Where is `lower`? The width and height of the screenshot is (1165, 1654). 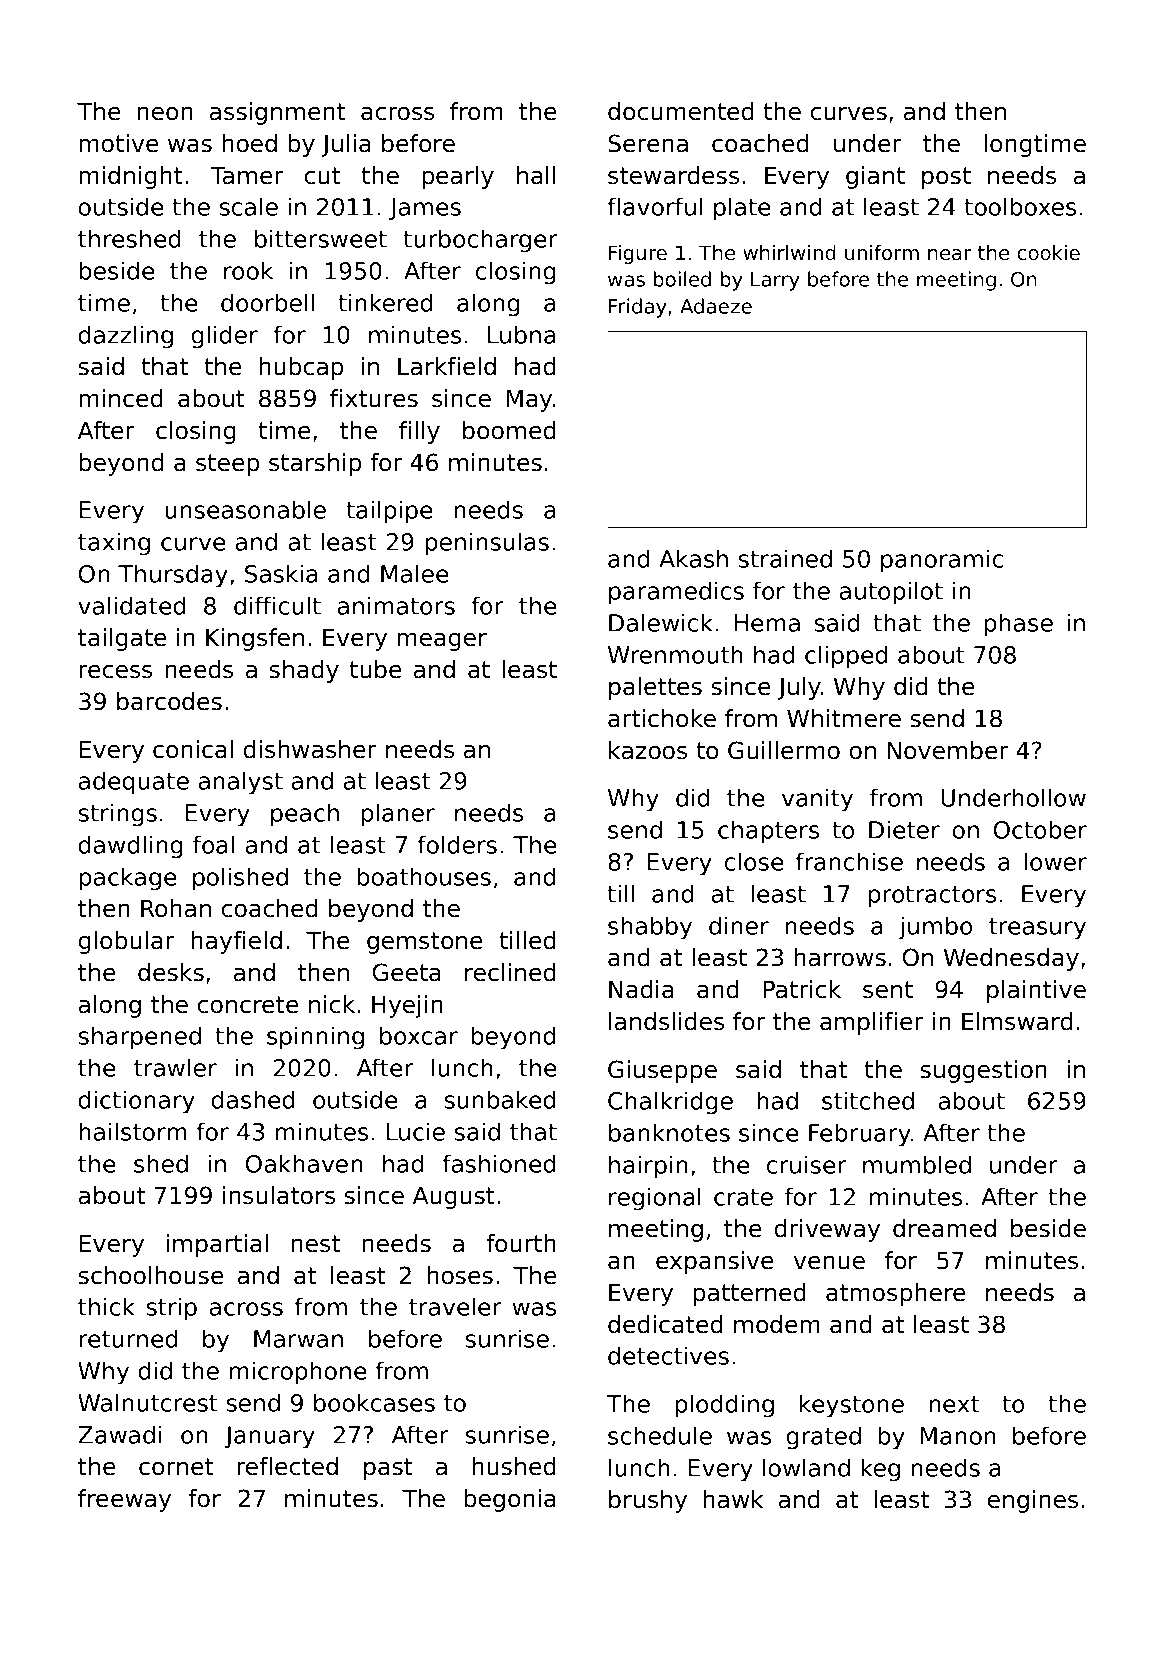 lower is located at coordinates (1055, 861).
